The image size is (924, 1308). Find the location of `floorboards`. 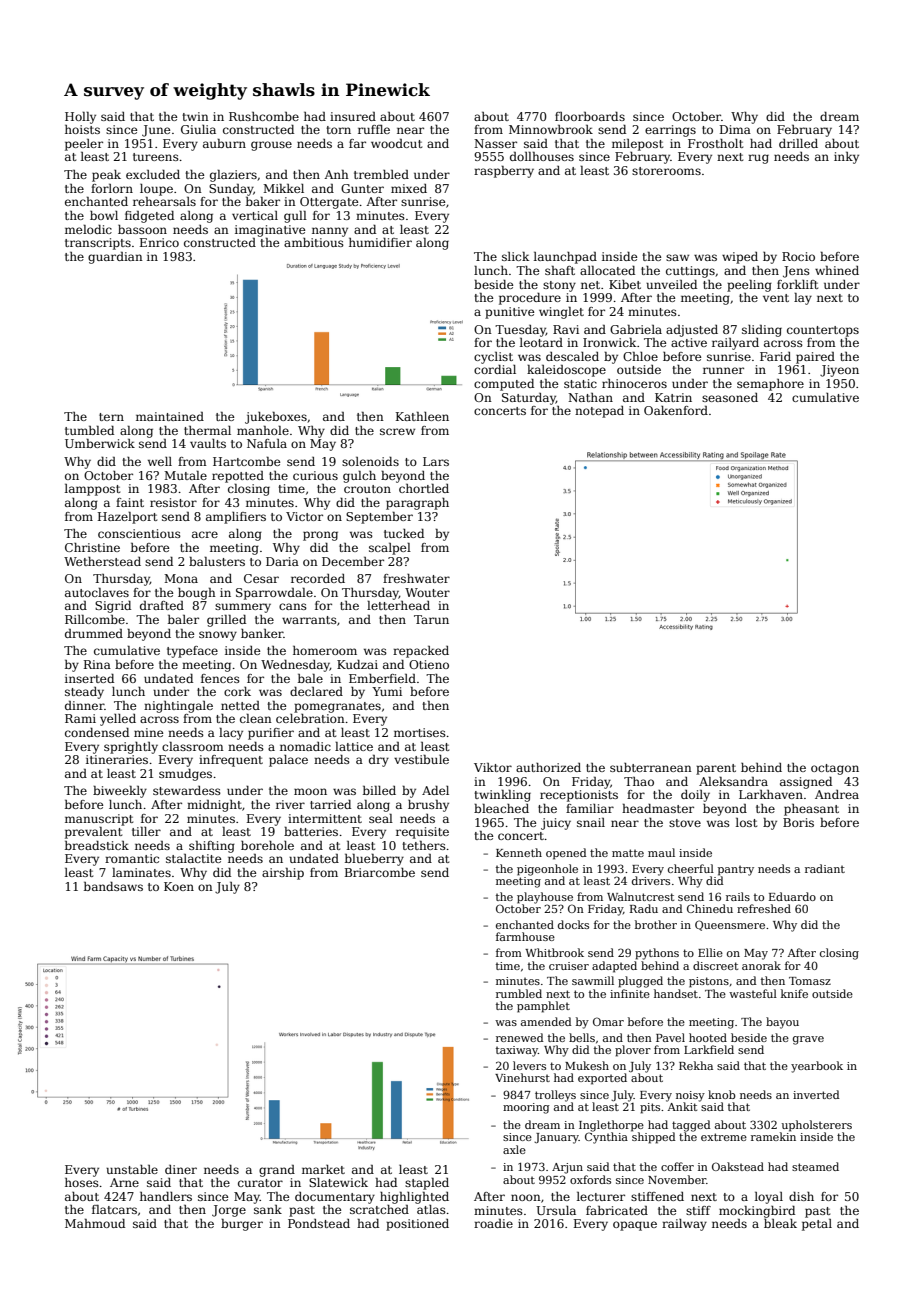

floorboards is located at coordinates (590, 116).
